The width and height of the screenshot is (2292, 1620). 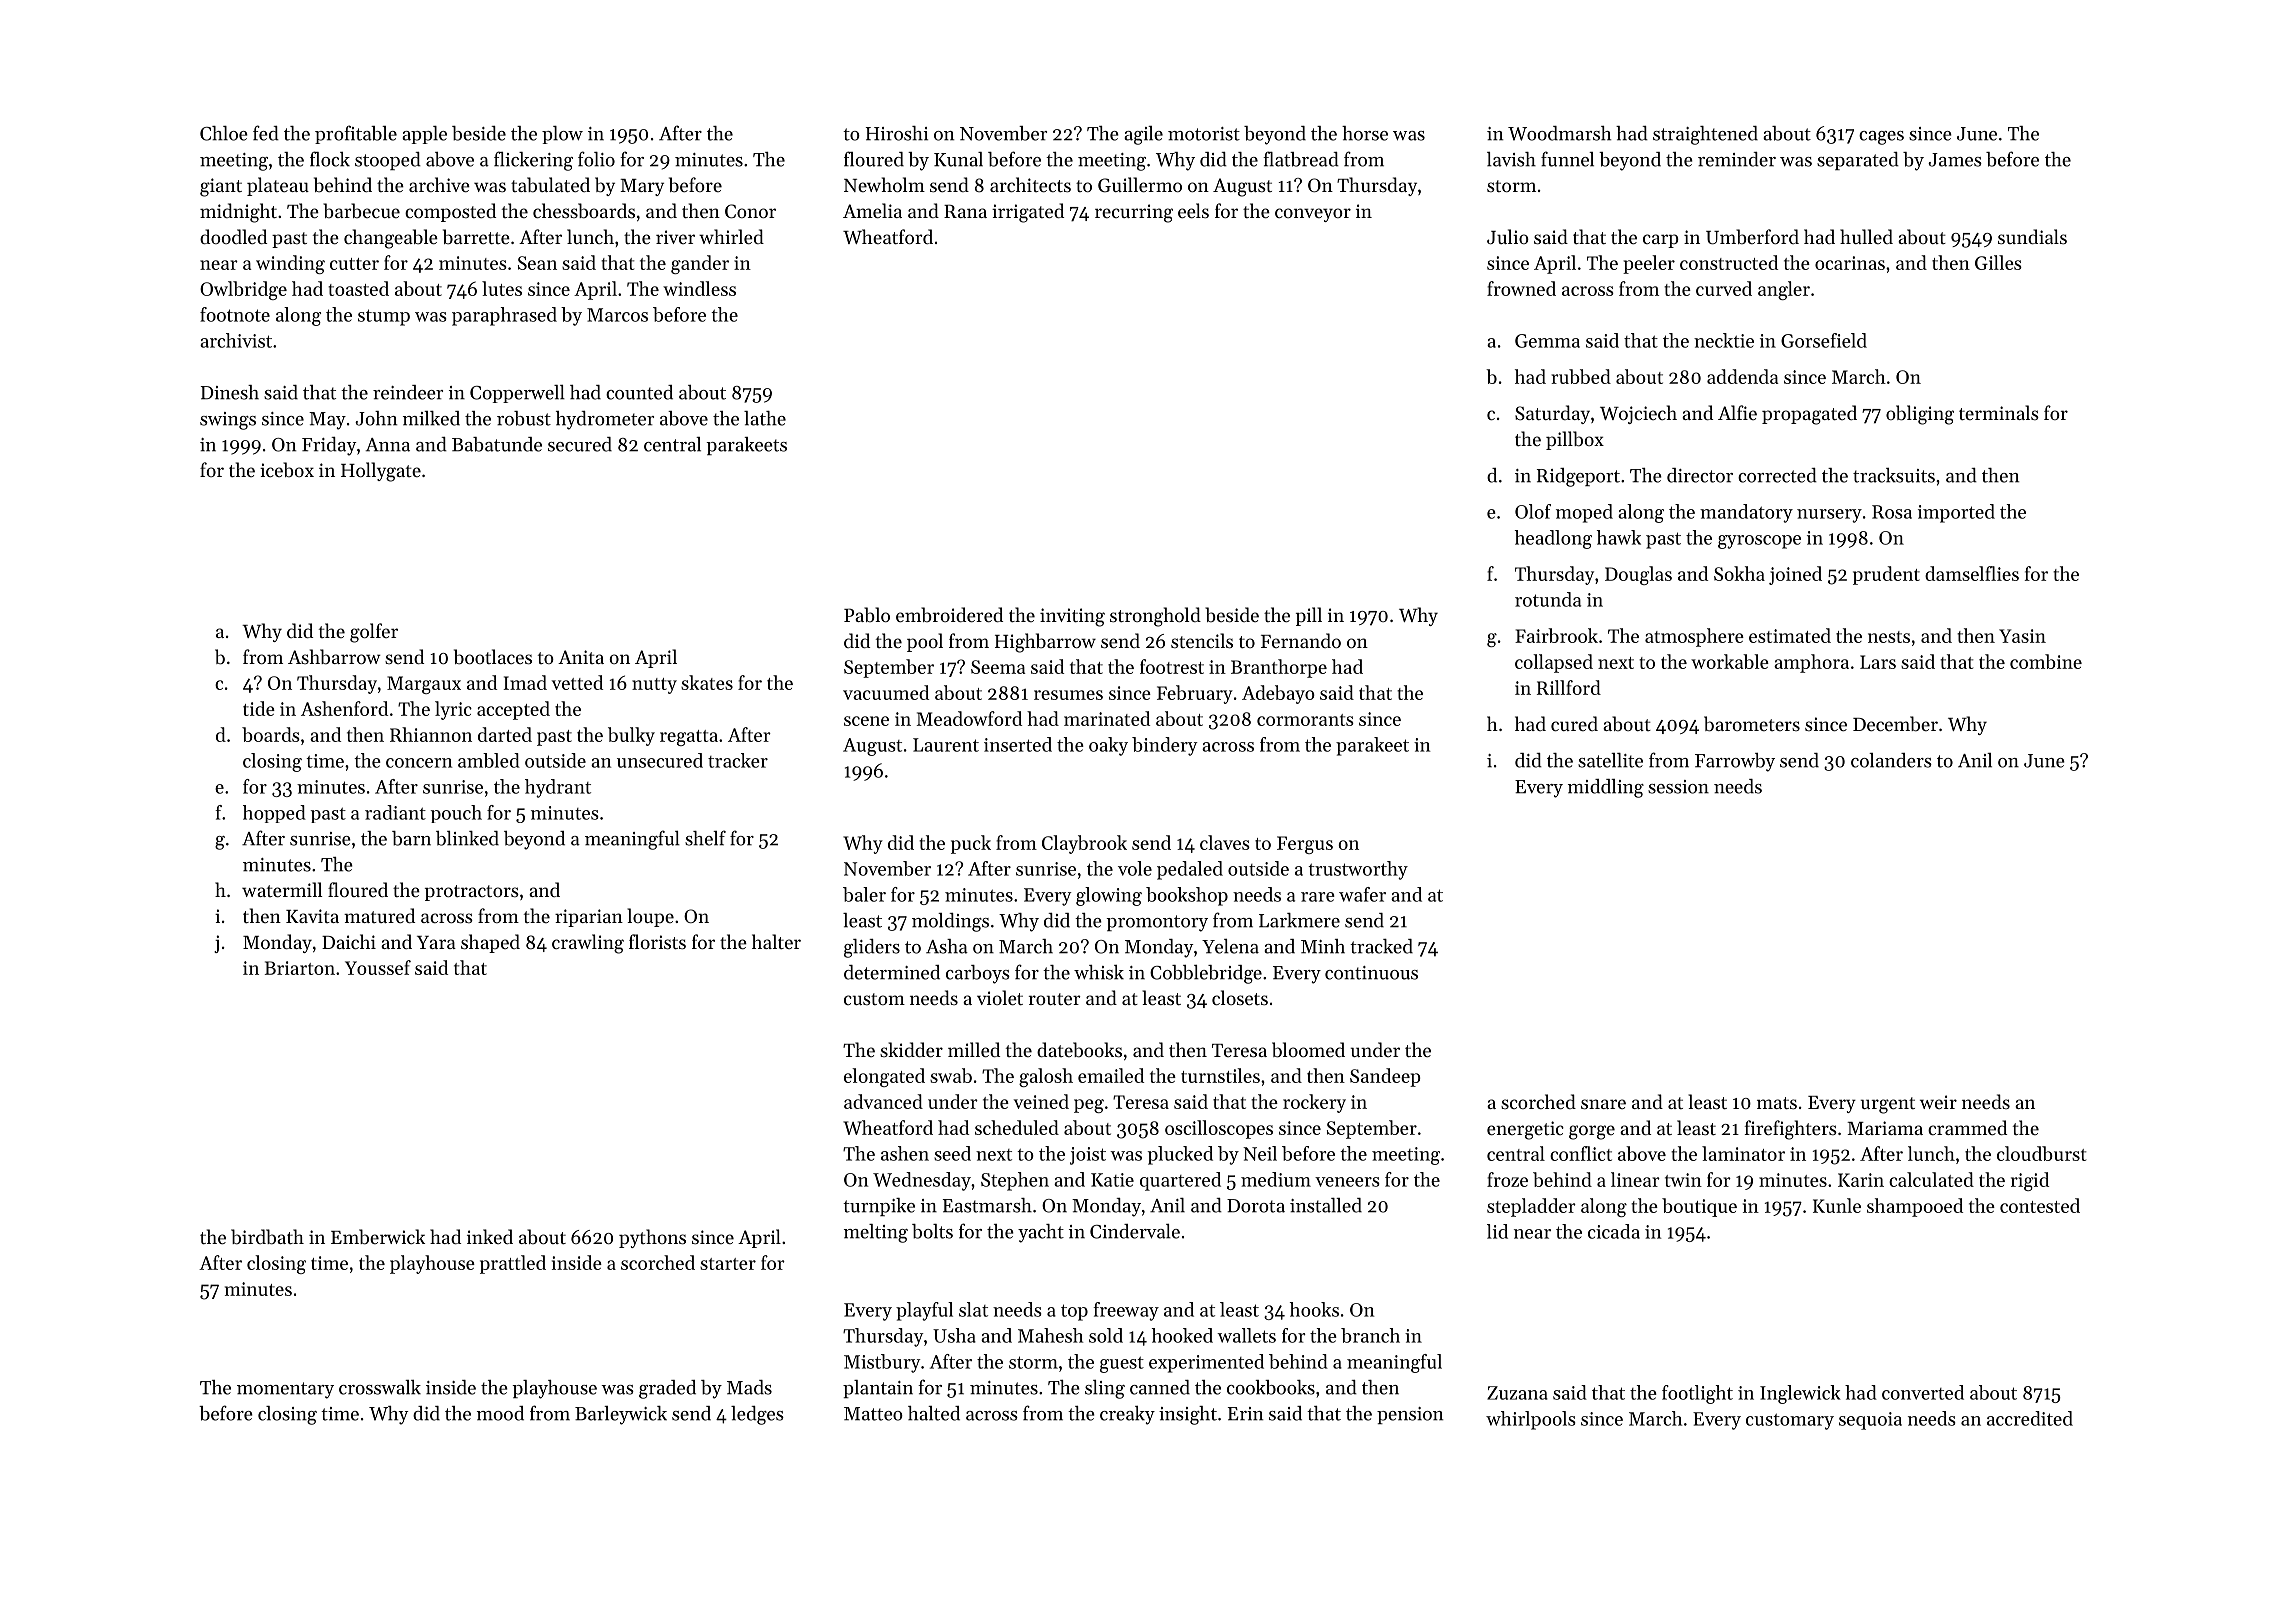 I want to click on combine, so click(x=2046, y=661).
